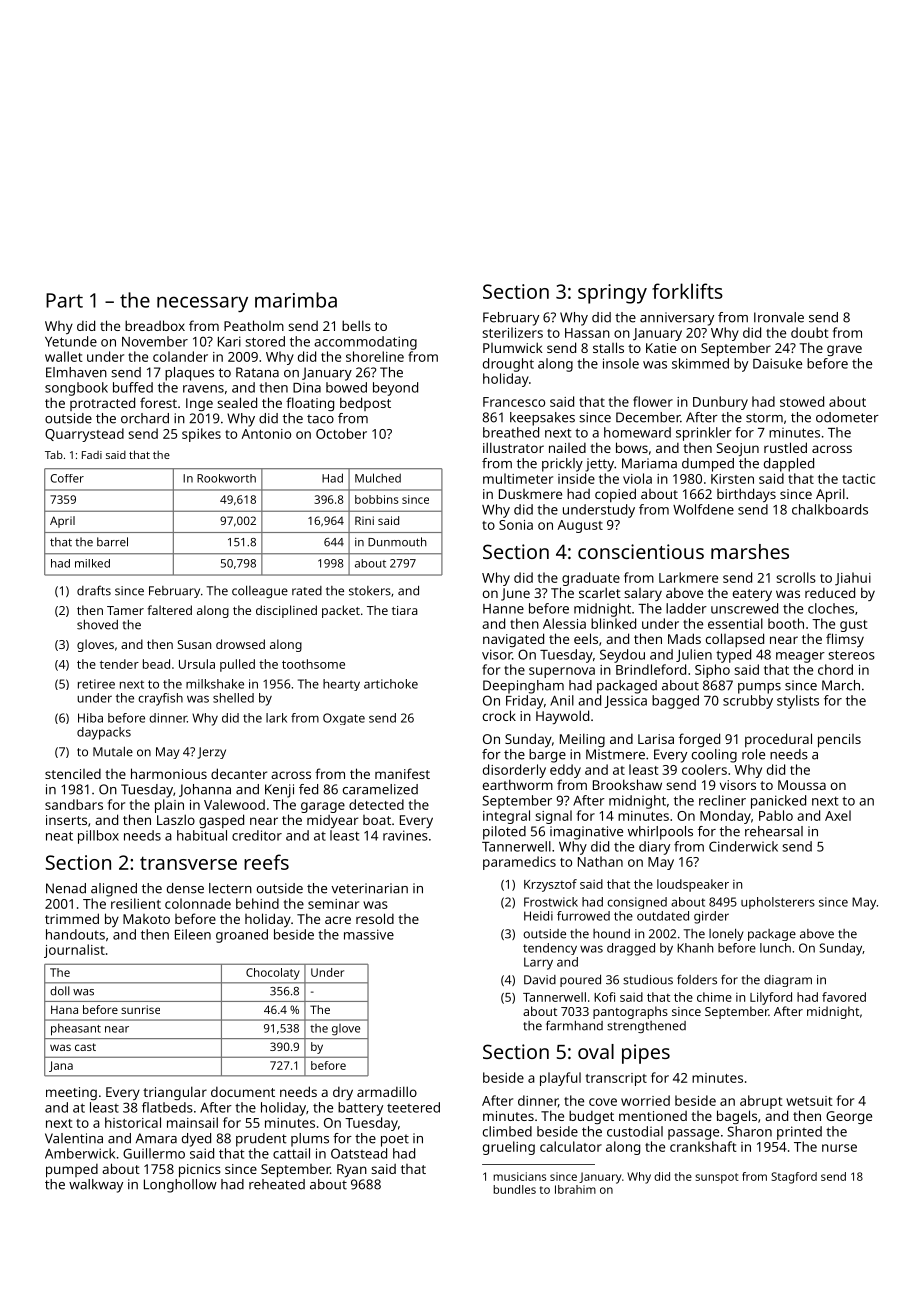 This document has width=924, height=1308. Describe the element at coordinates (732, 479) in the document. I see `Kirsten` at that location.
